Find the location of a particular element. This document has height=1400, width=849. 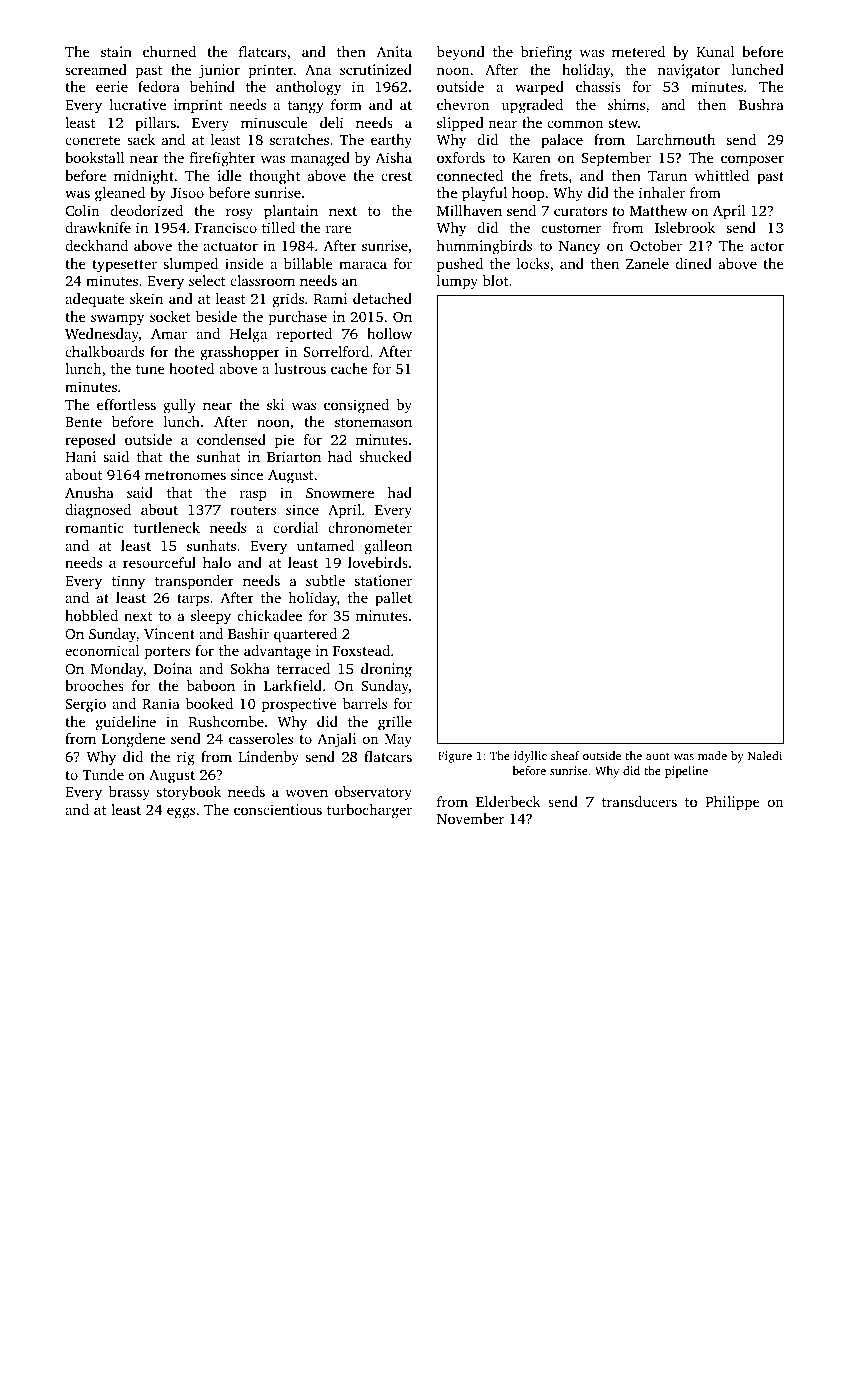

tune is located at coordinates (150, 369).
